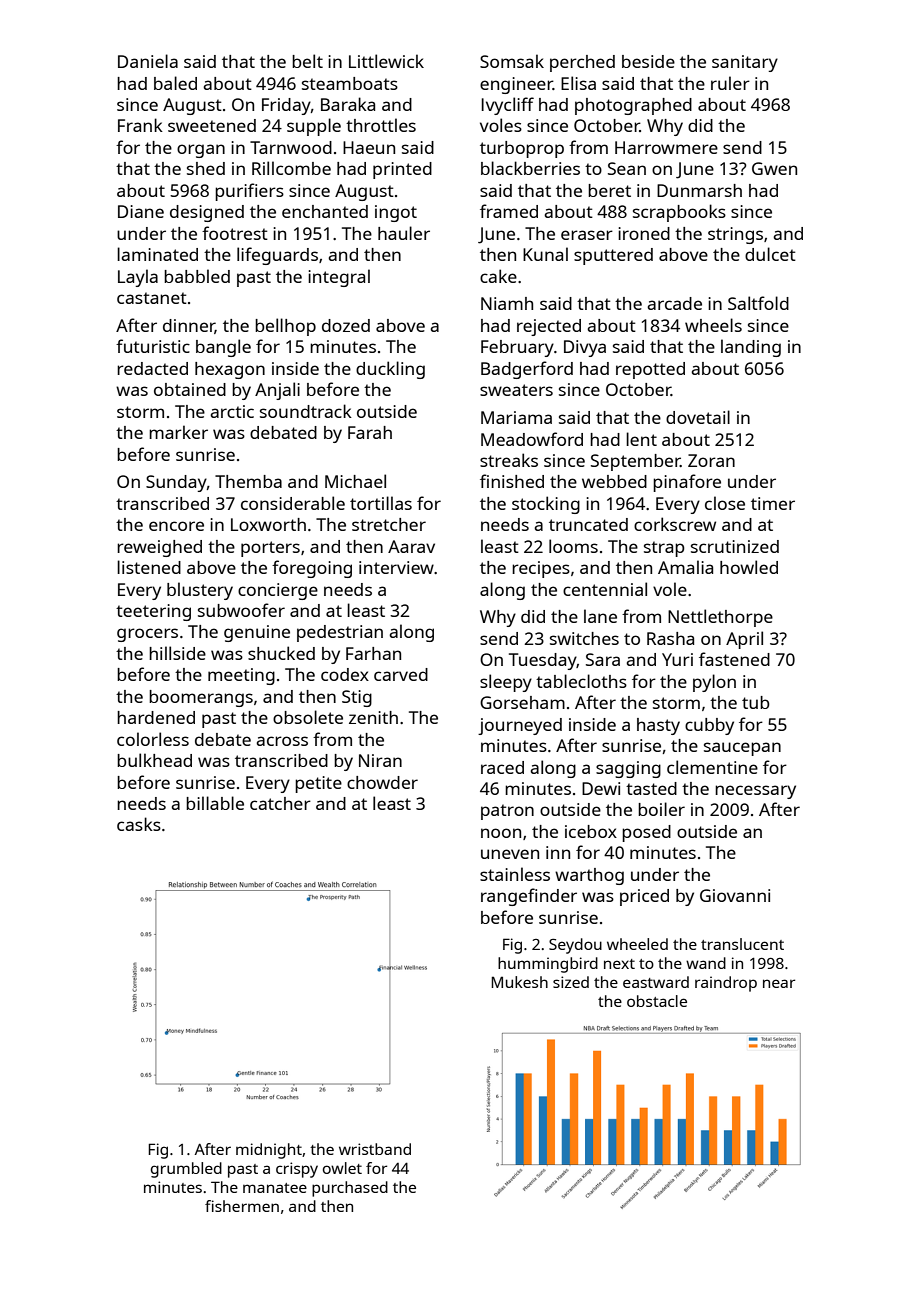 This image has width=923, height=1311. I want to click on futuristic, so click(153, 346).
